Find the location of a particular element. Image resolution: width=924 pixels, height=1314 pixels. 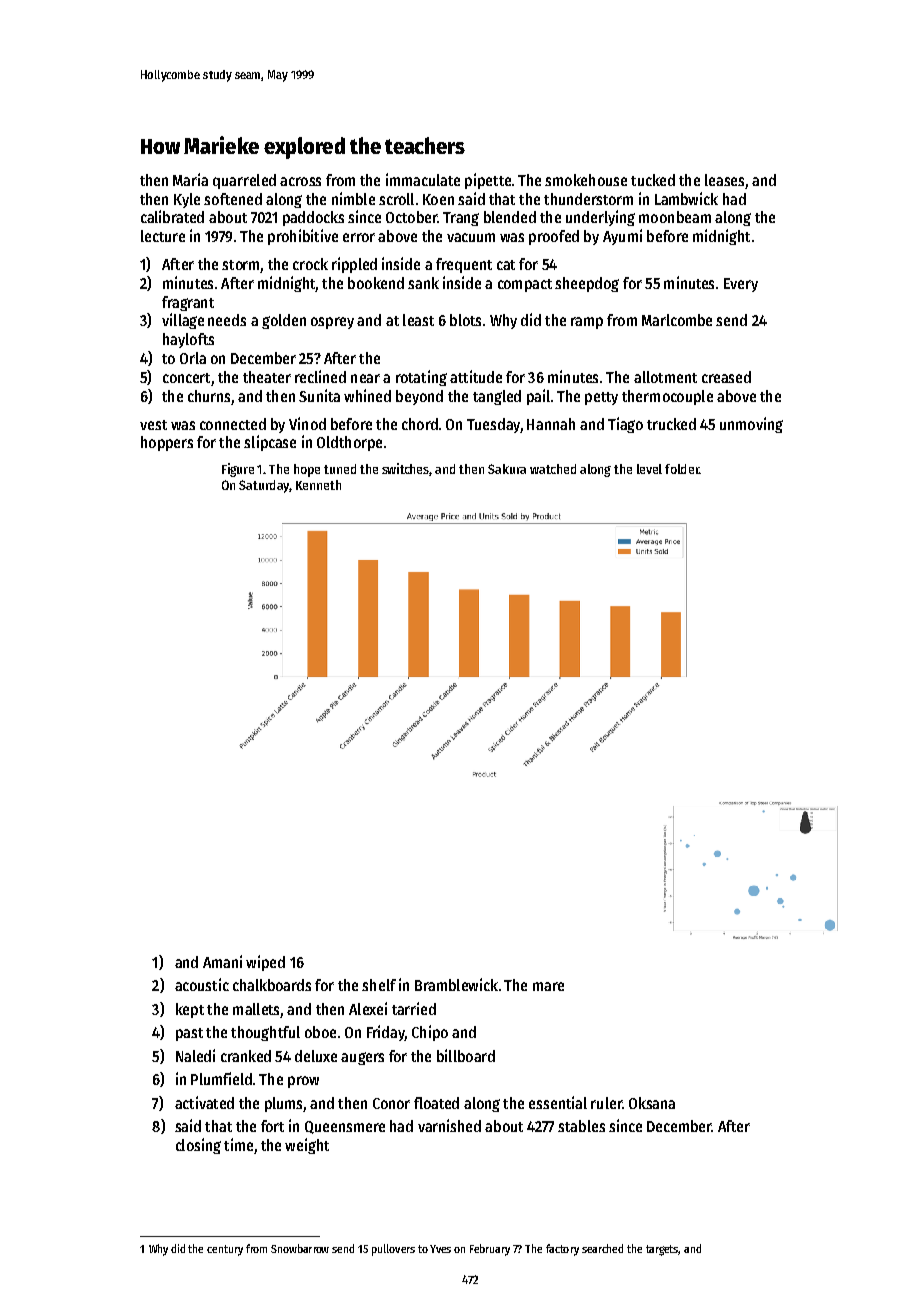

immaculate is located at coordinates (423, 179).
